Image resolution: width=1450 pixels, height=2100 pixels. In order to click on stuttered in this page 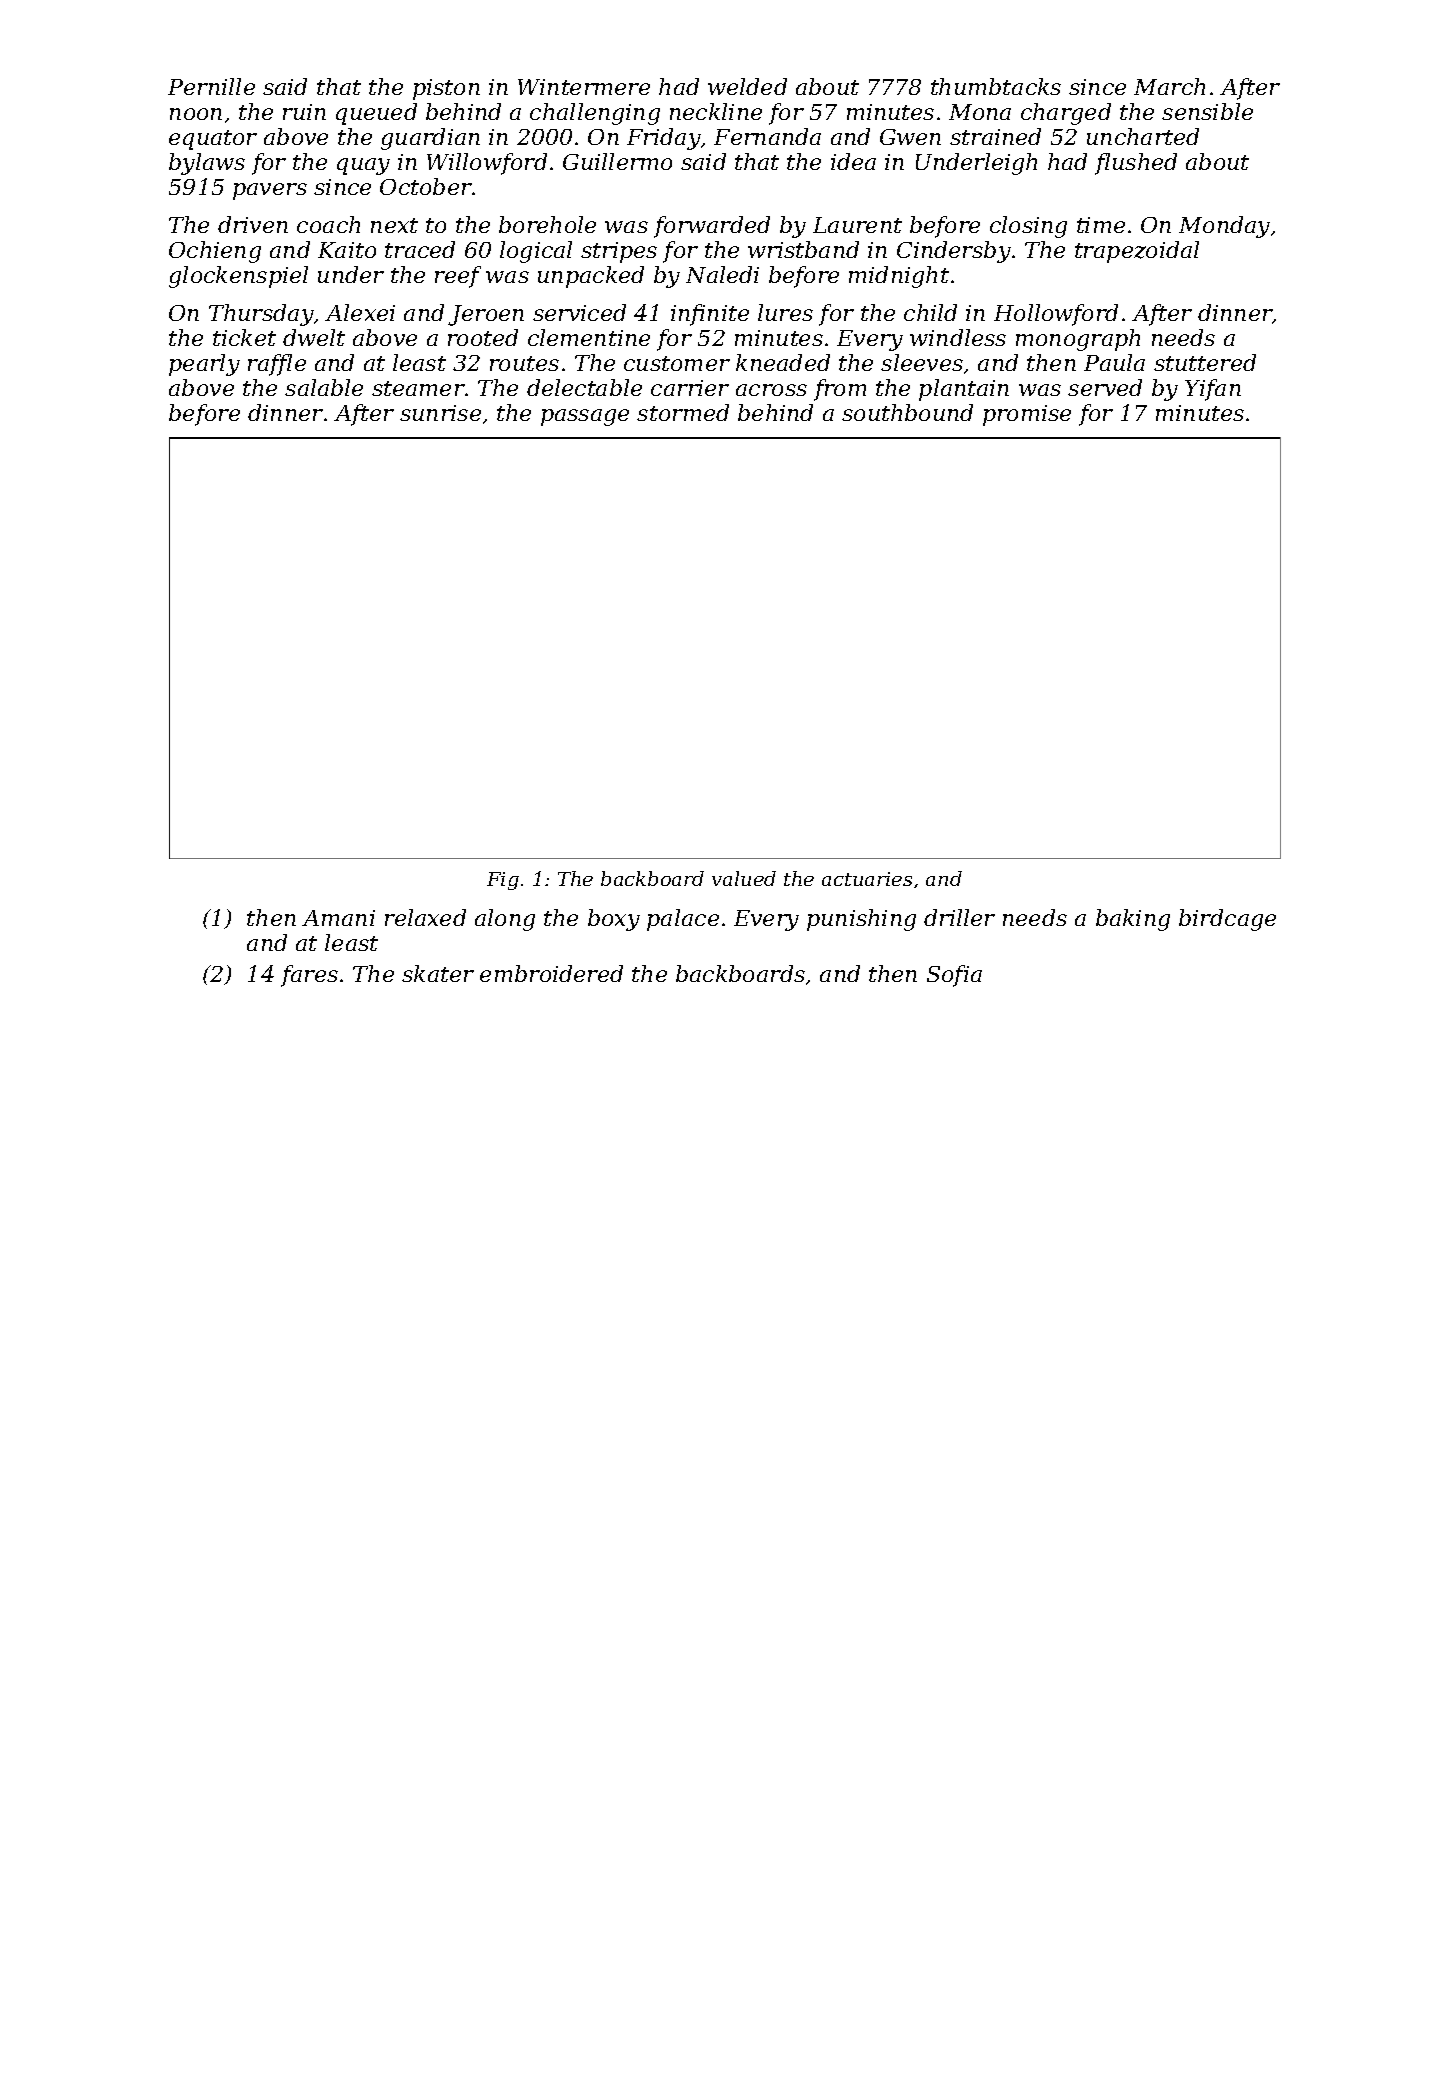, I will do `click(1205, 362)`.
